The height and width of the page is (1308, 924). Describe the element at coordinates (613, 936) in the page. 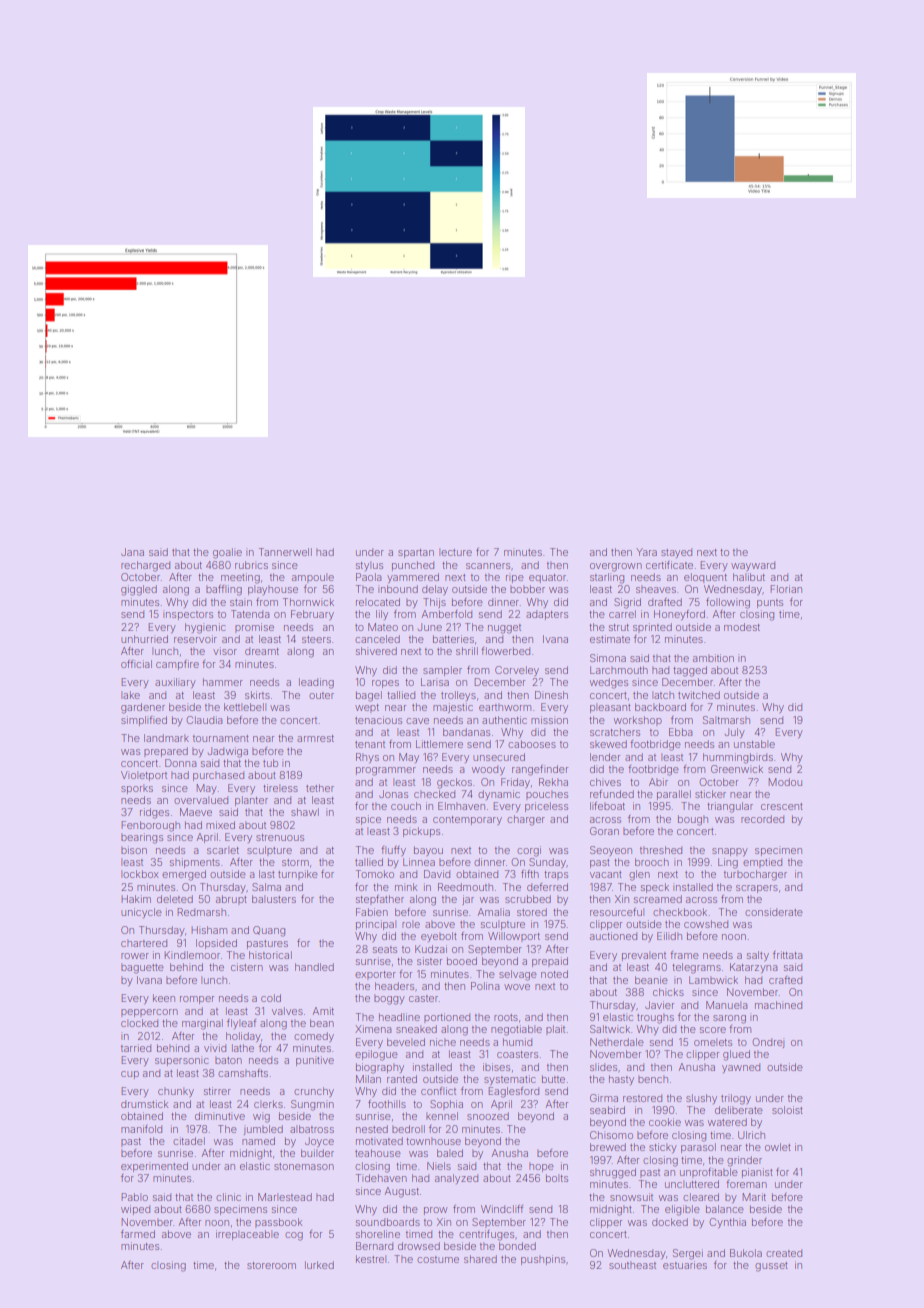

I see `auctioned` at that location.
